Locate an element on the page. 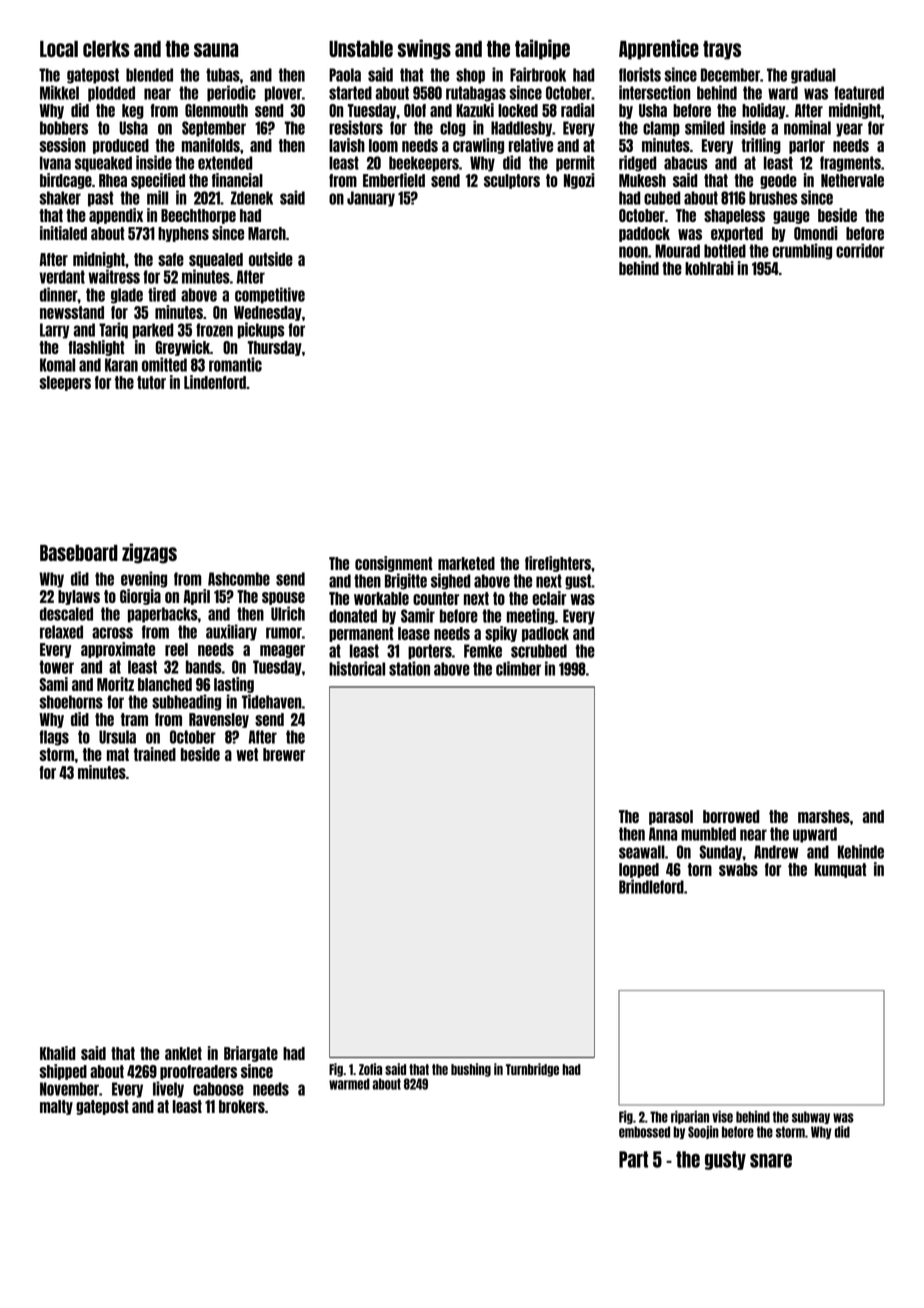 The image size is (924, 1308). consignment is located at coordinates (394, 564).
